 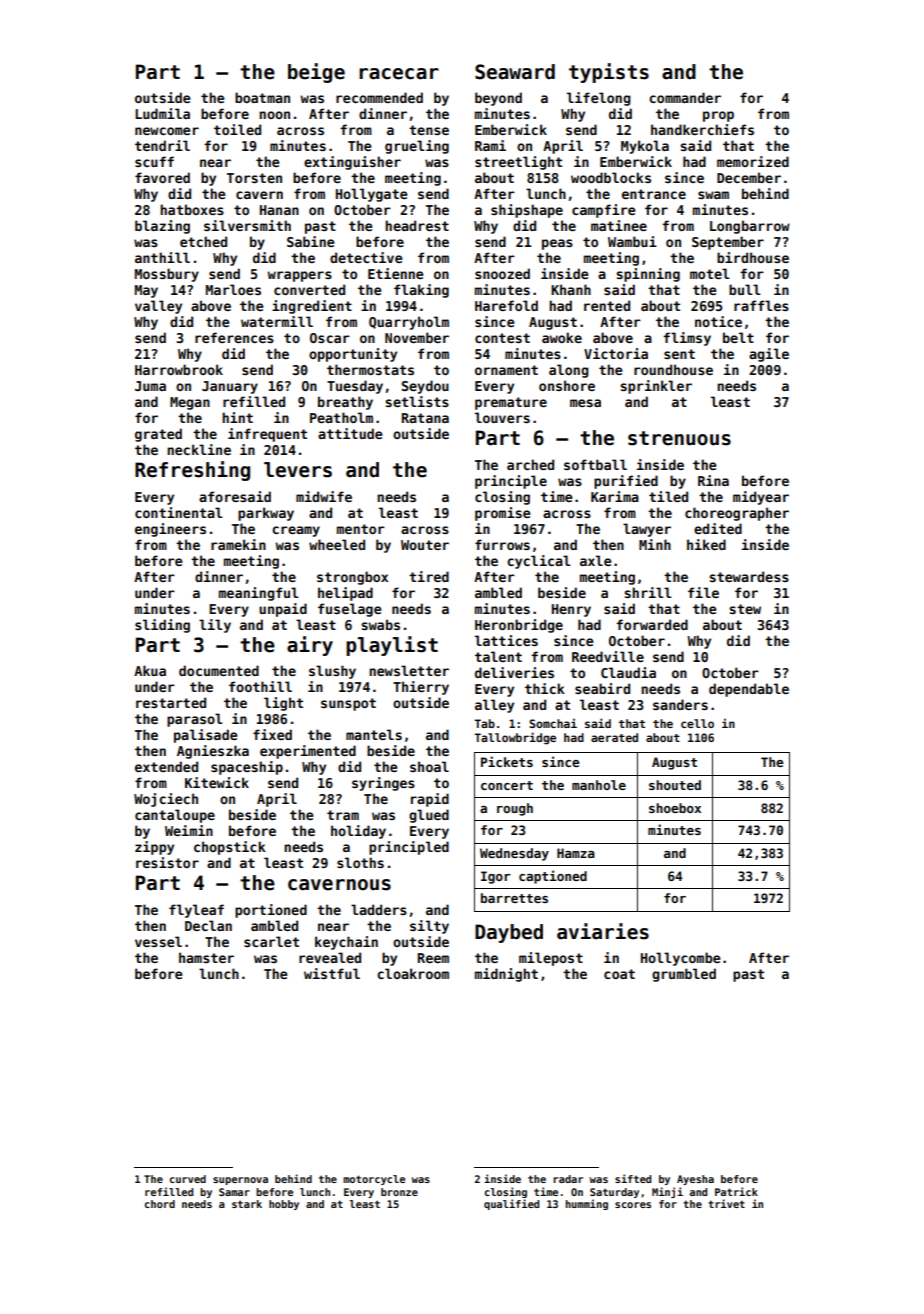 What do you see at coordinates (260, 686) in the image?
I see `foothill` at bounding box center [260, 686].
